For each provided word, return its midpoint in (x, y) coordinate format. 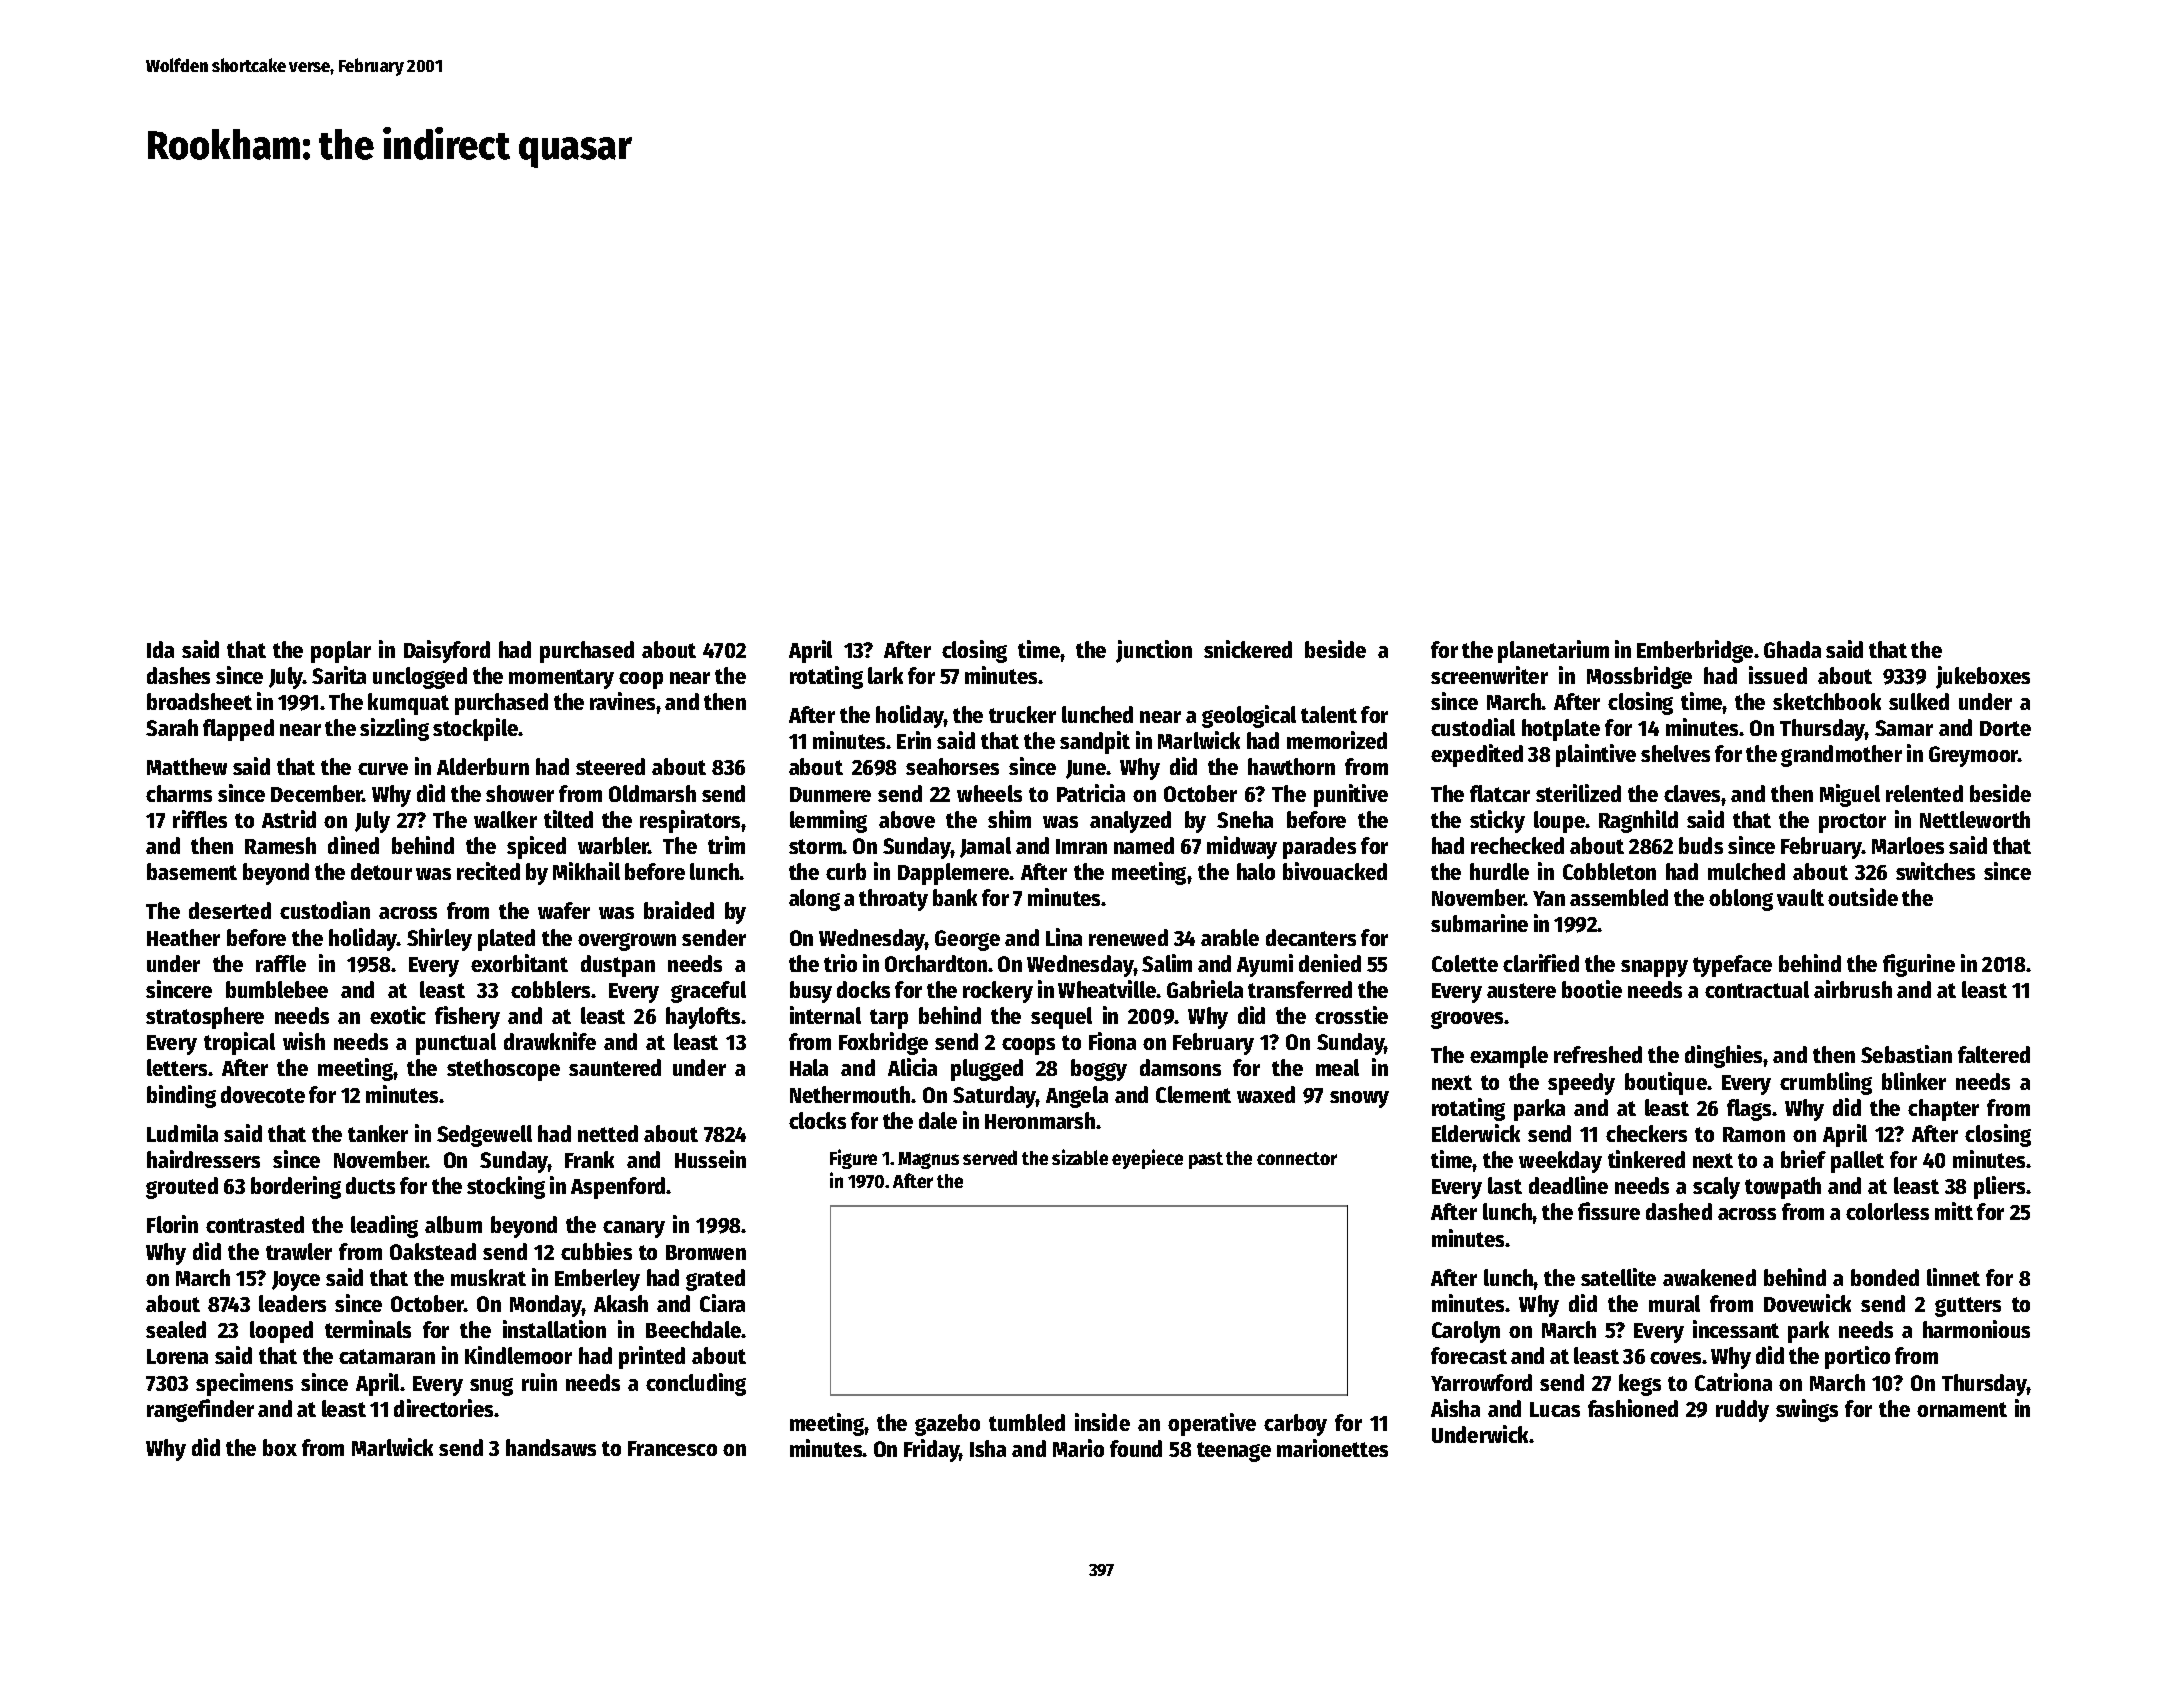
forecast (1469, 1355)
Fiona (1112, 1041)
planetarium (1553, 651)
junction (1154, 651)
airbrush (1853, 989)
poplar (341, 652)
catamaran (387, 1356)
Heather (183, 937)
